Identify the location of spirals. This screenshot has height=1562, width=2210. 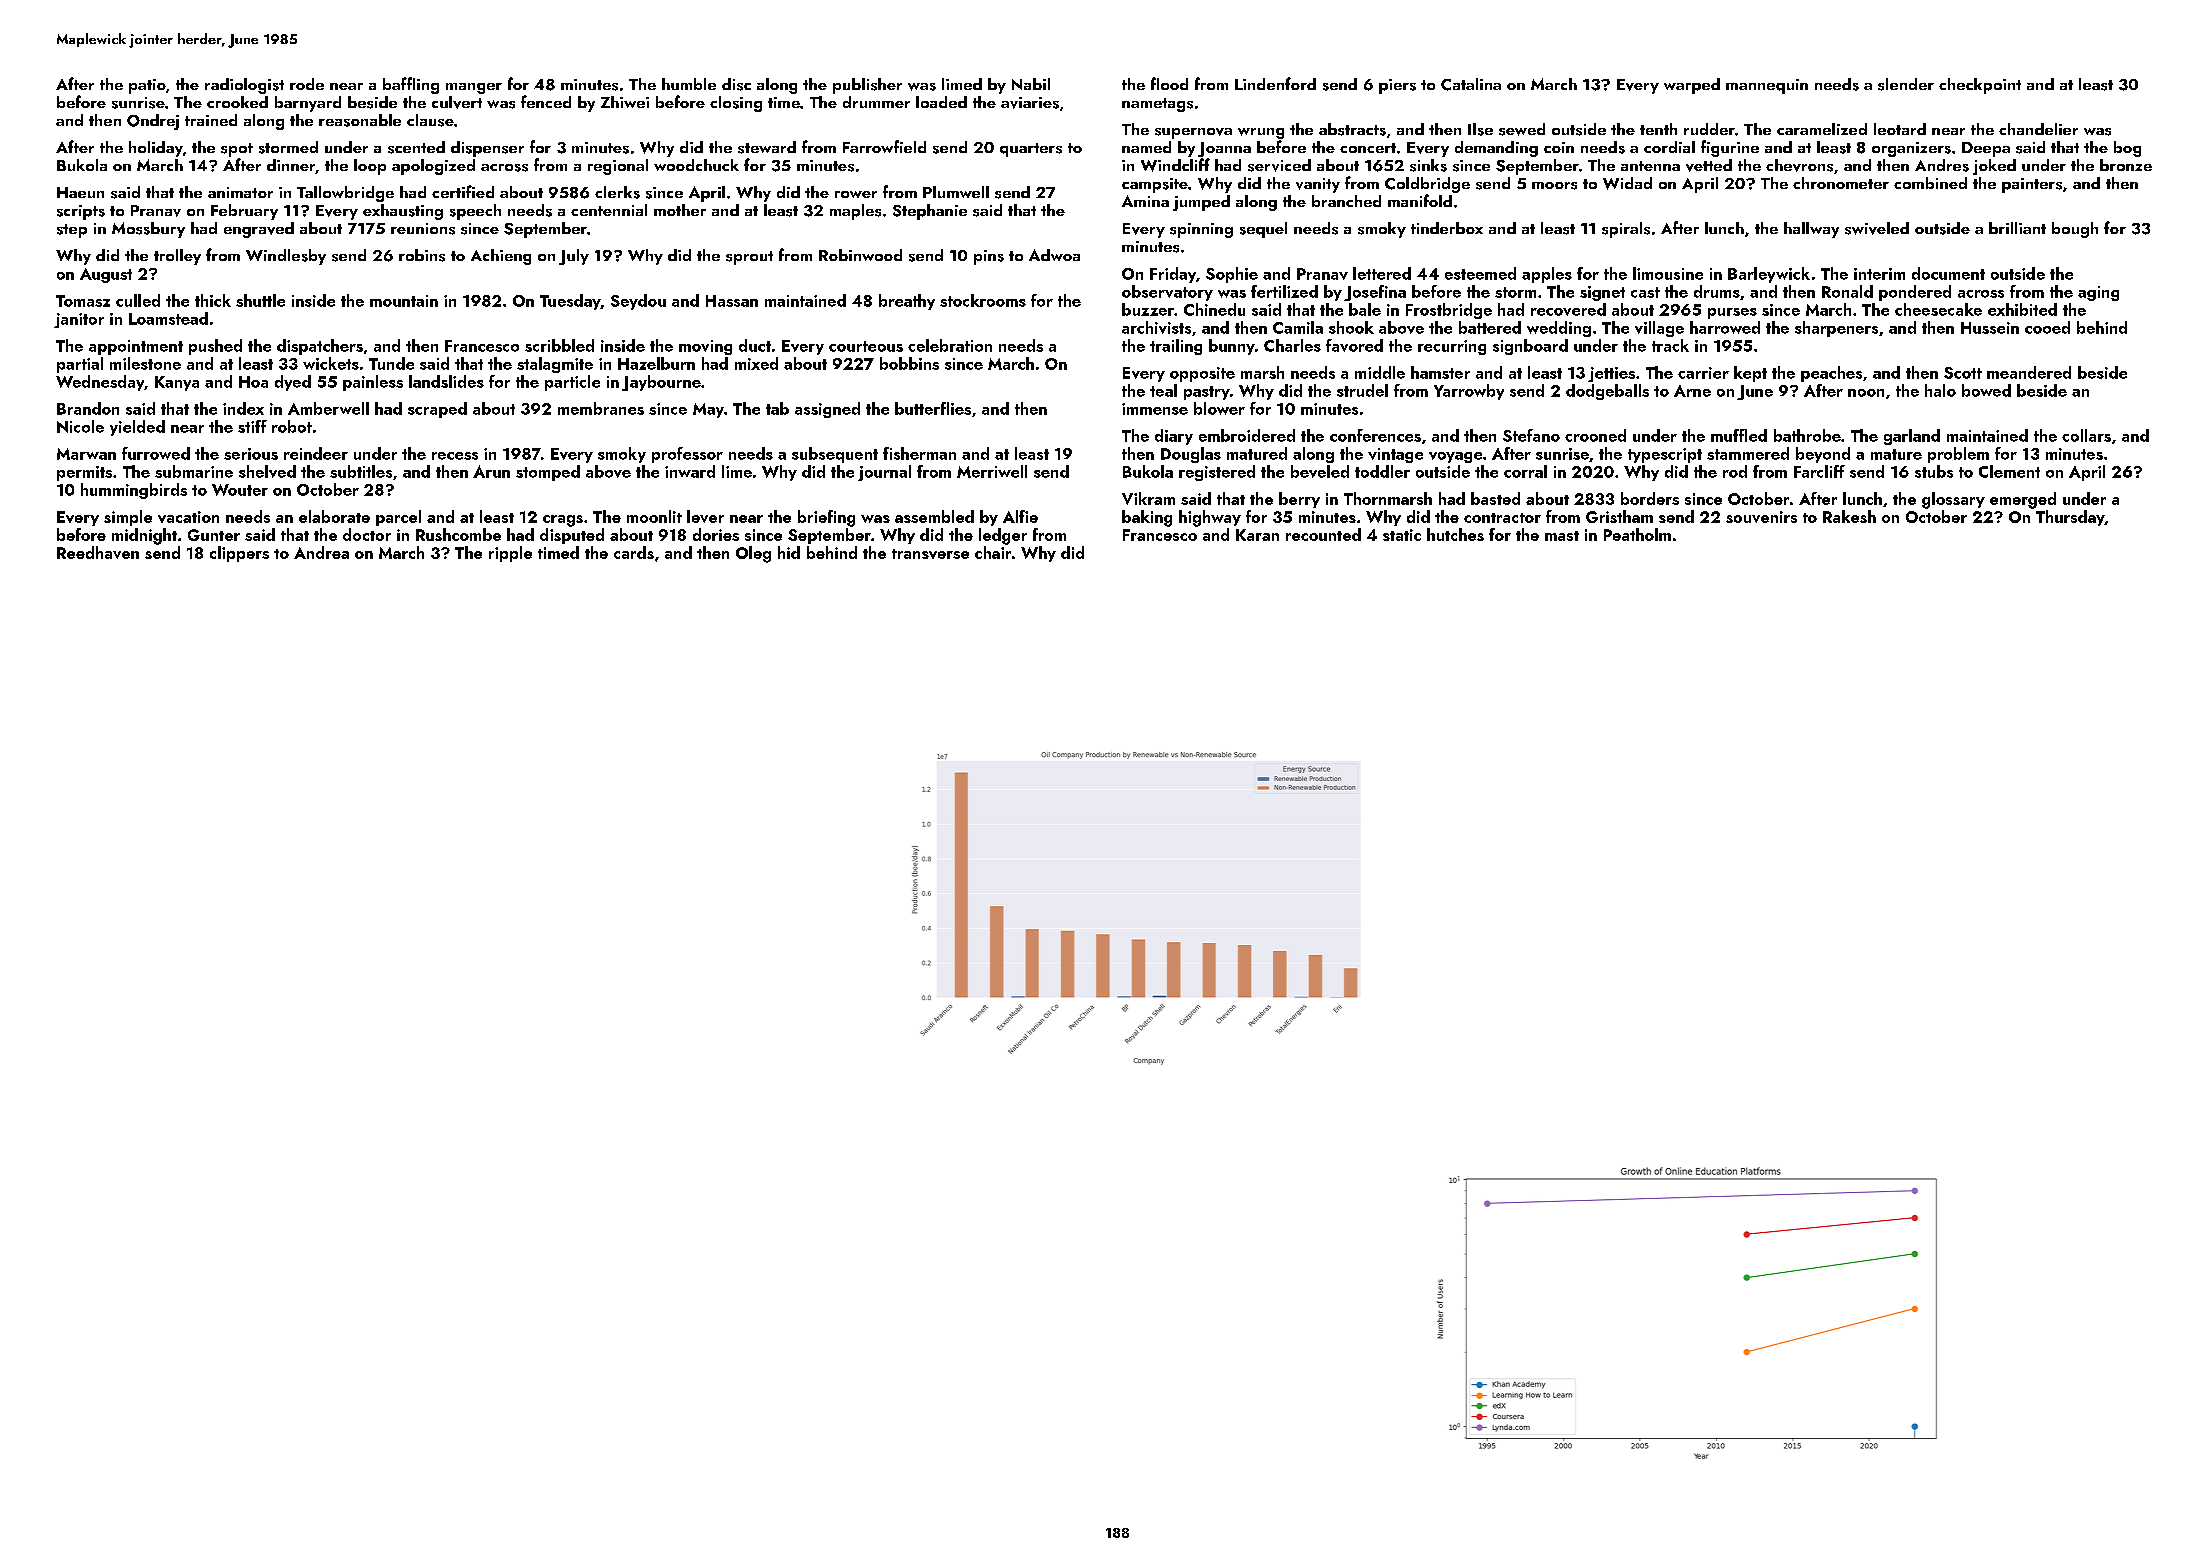
(1626, 230).
